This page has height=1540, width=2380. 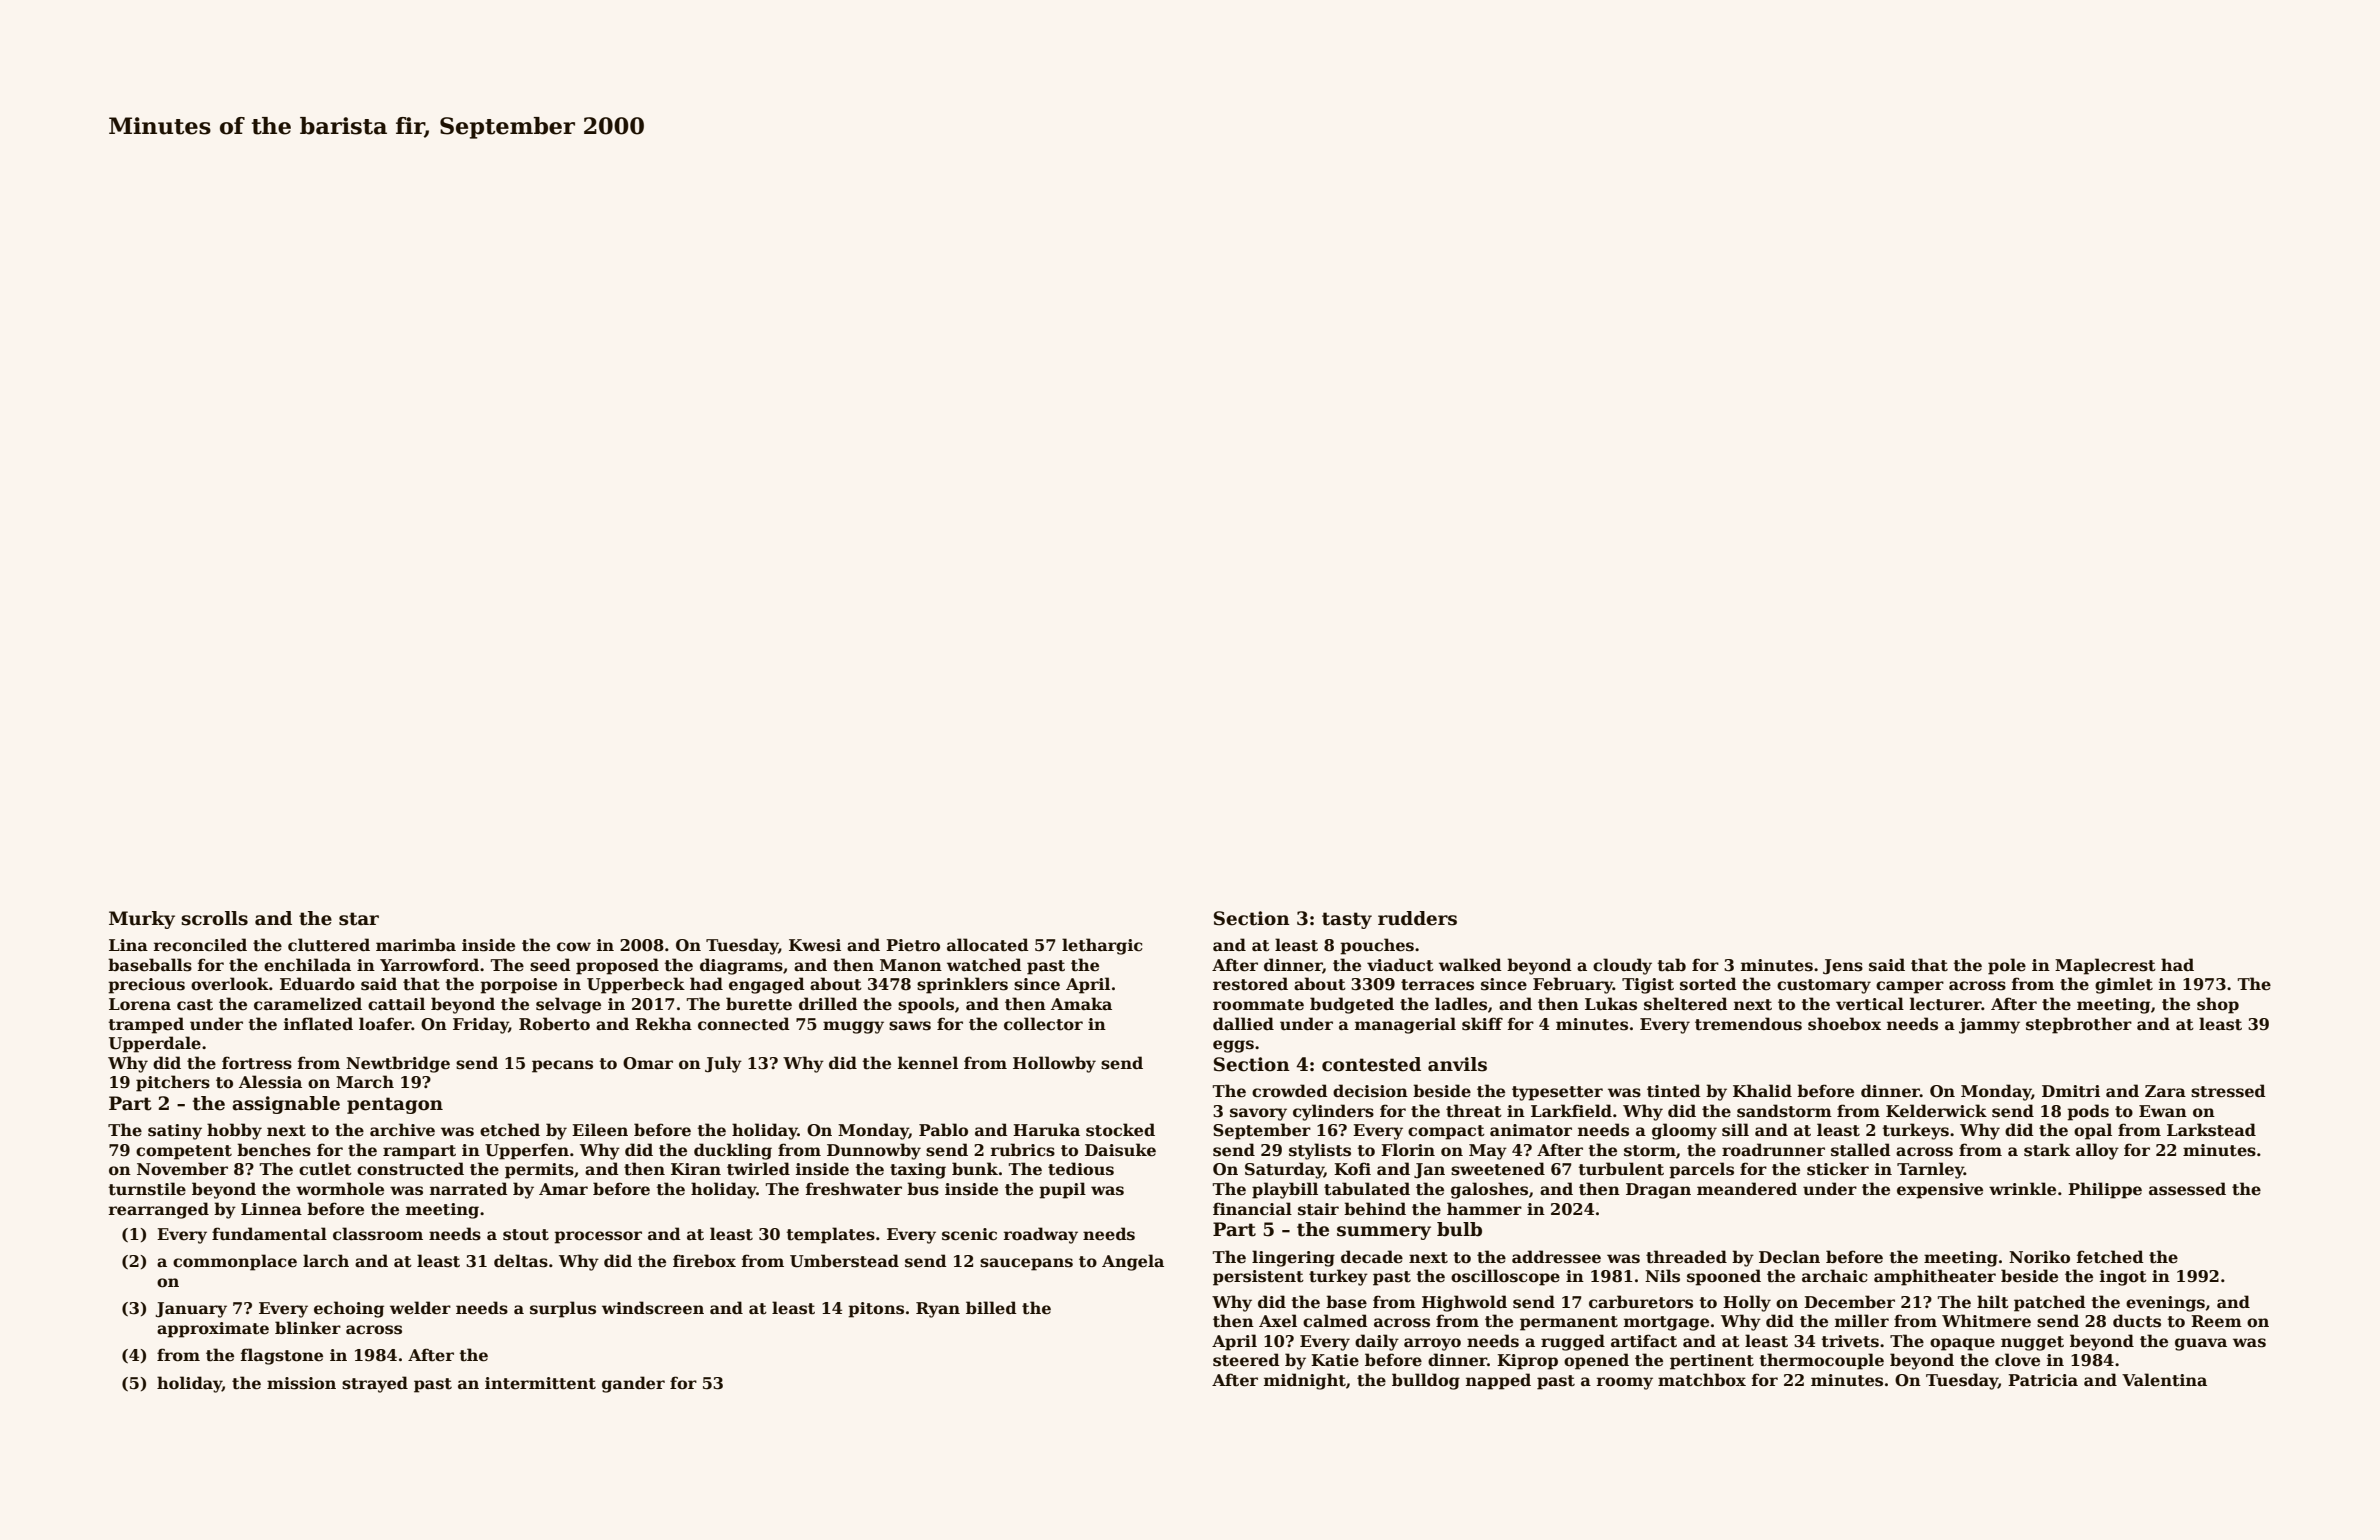 I want to click on inflated, so click(x=318, y=1024).
